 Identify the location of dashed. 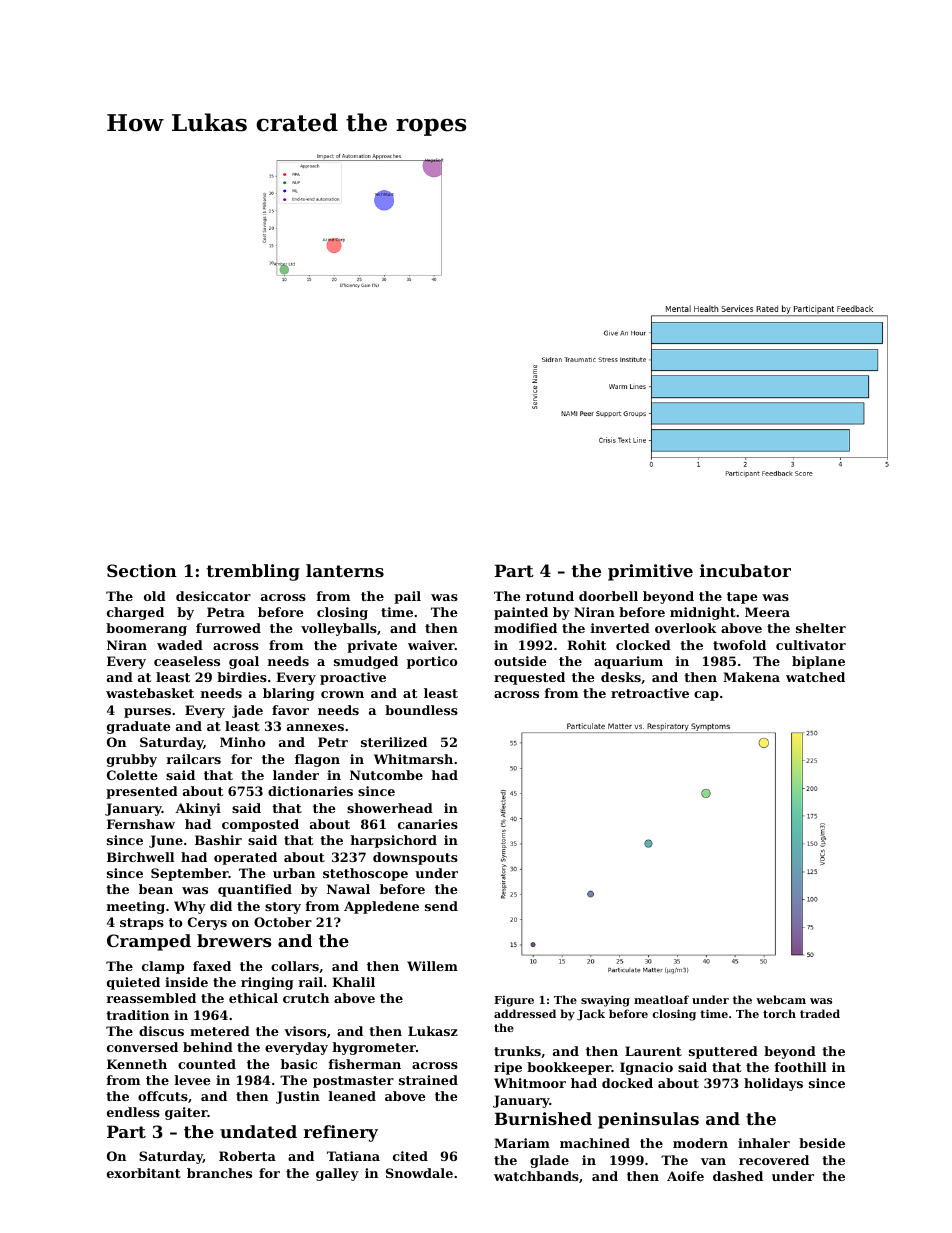
(738, 1176).
